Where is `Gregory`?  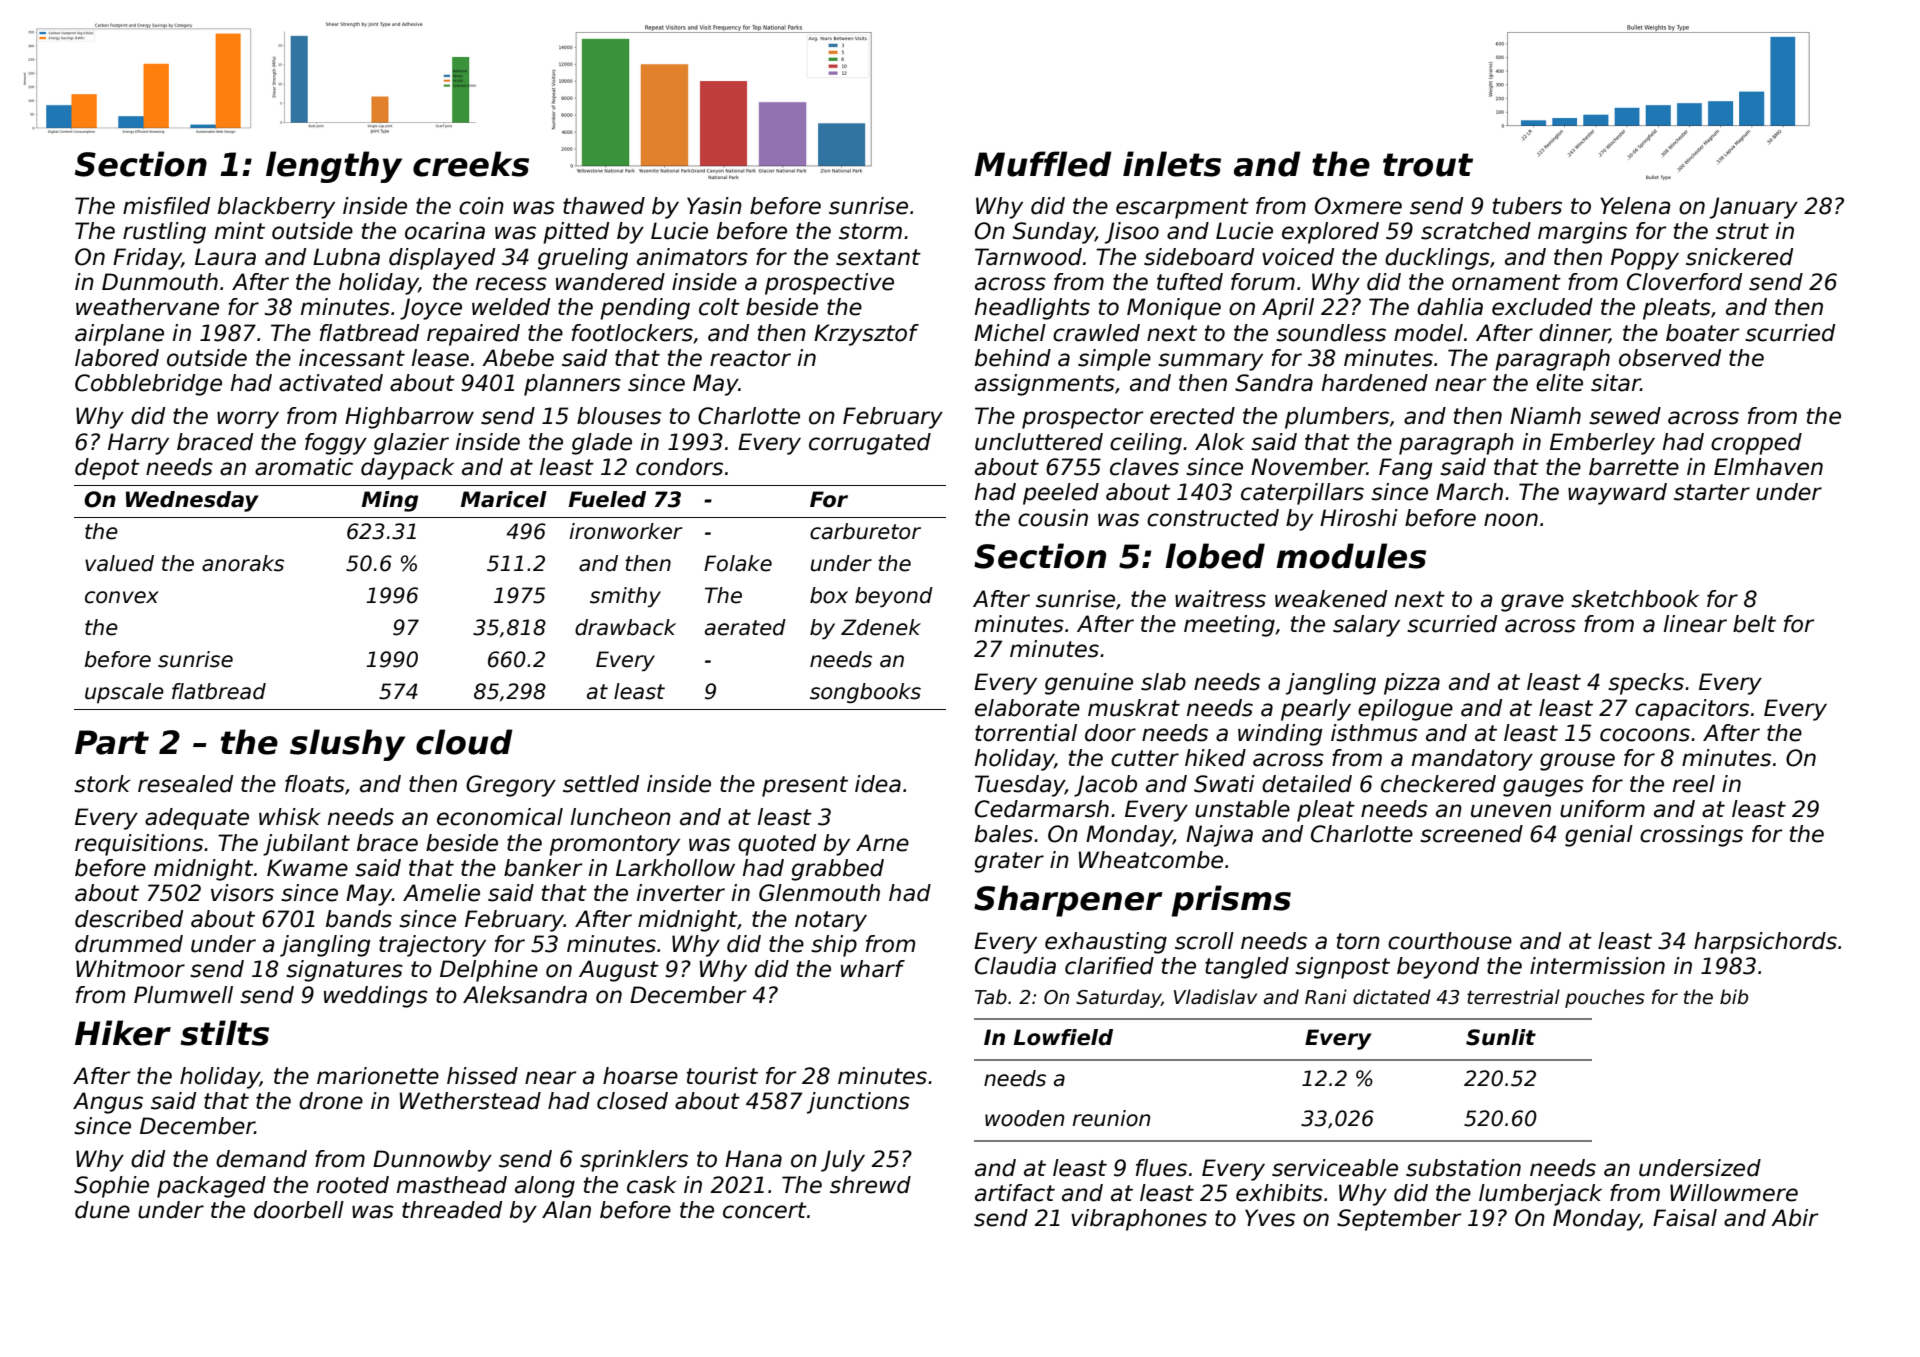
Gregory is located at coordinates (511, 786).
